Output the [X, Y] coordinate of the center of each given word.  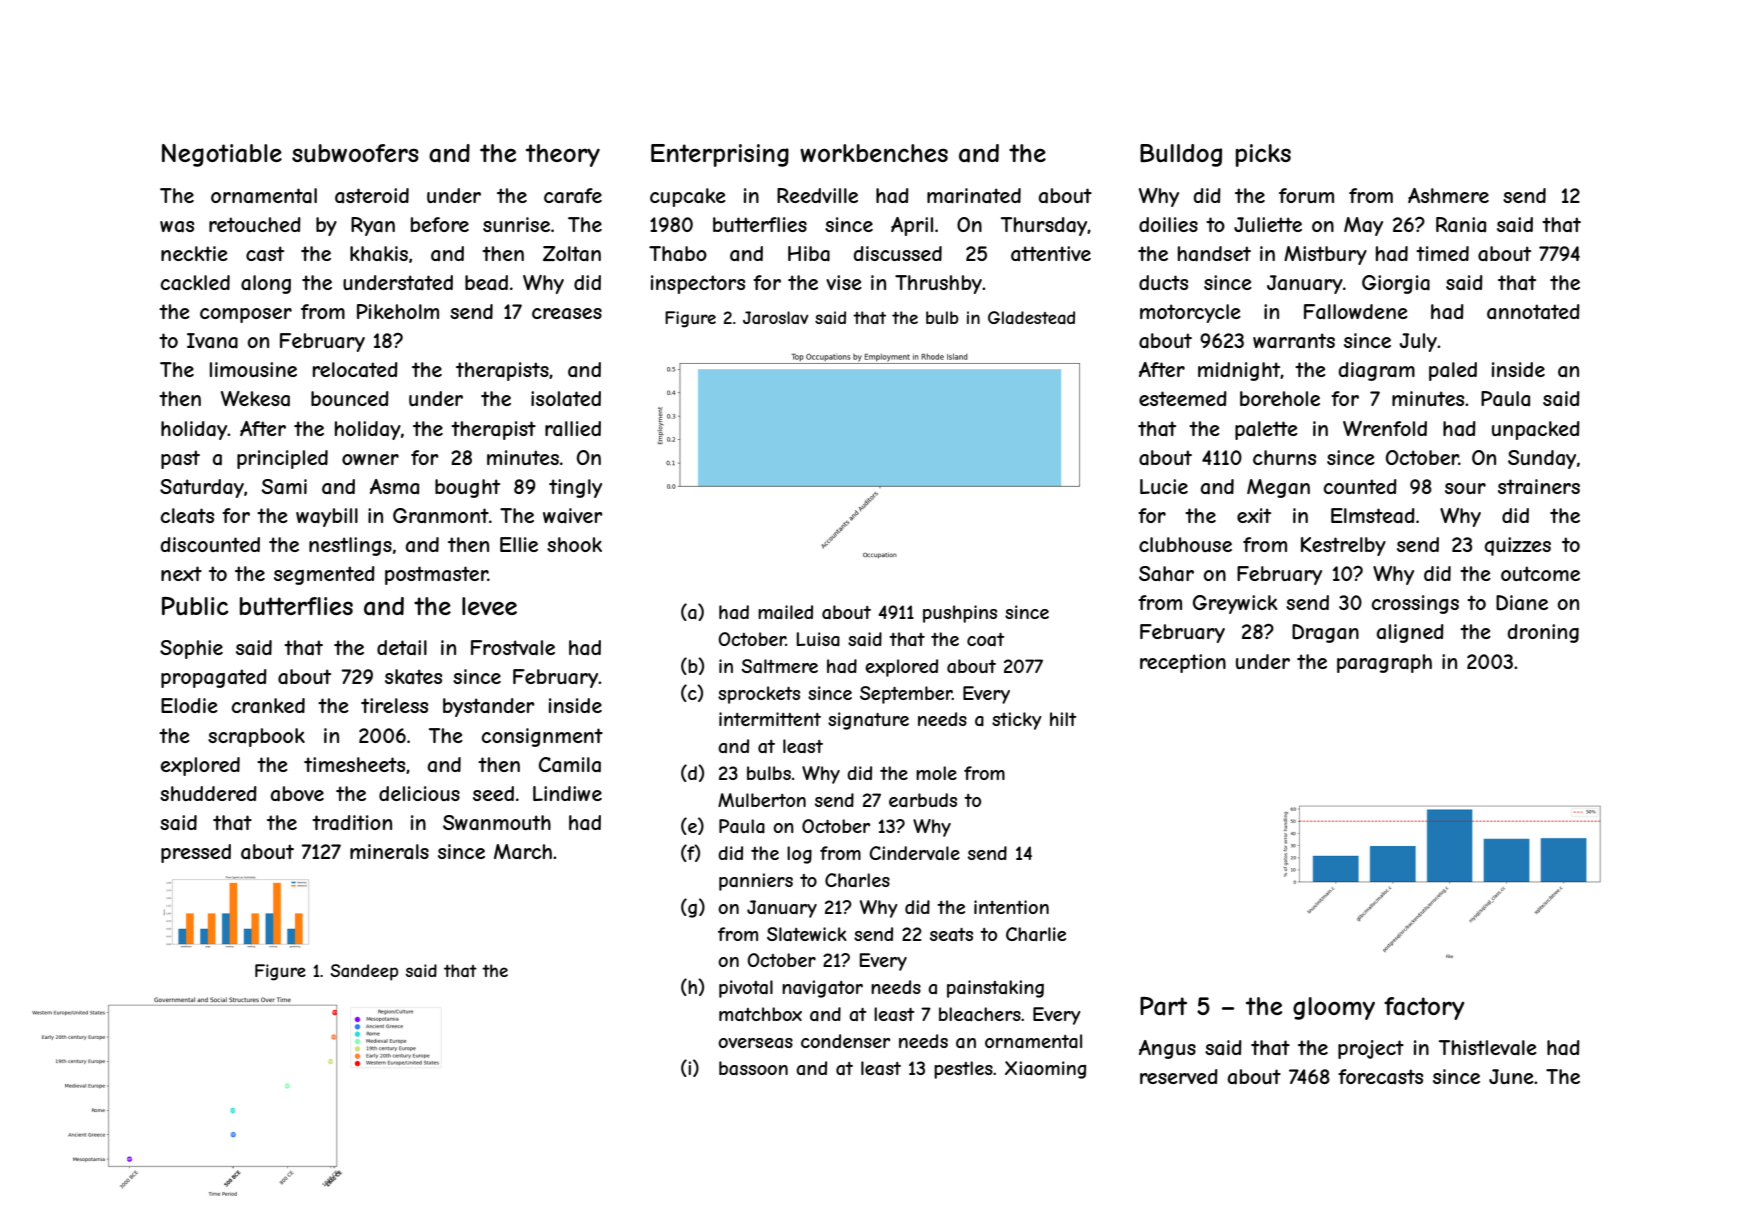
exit [1254, 515]
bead [486, 282]
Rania [1461, 224]
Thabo [678, 254]
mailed [785, 612]
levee [489, 606]
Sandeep [364, 972]
